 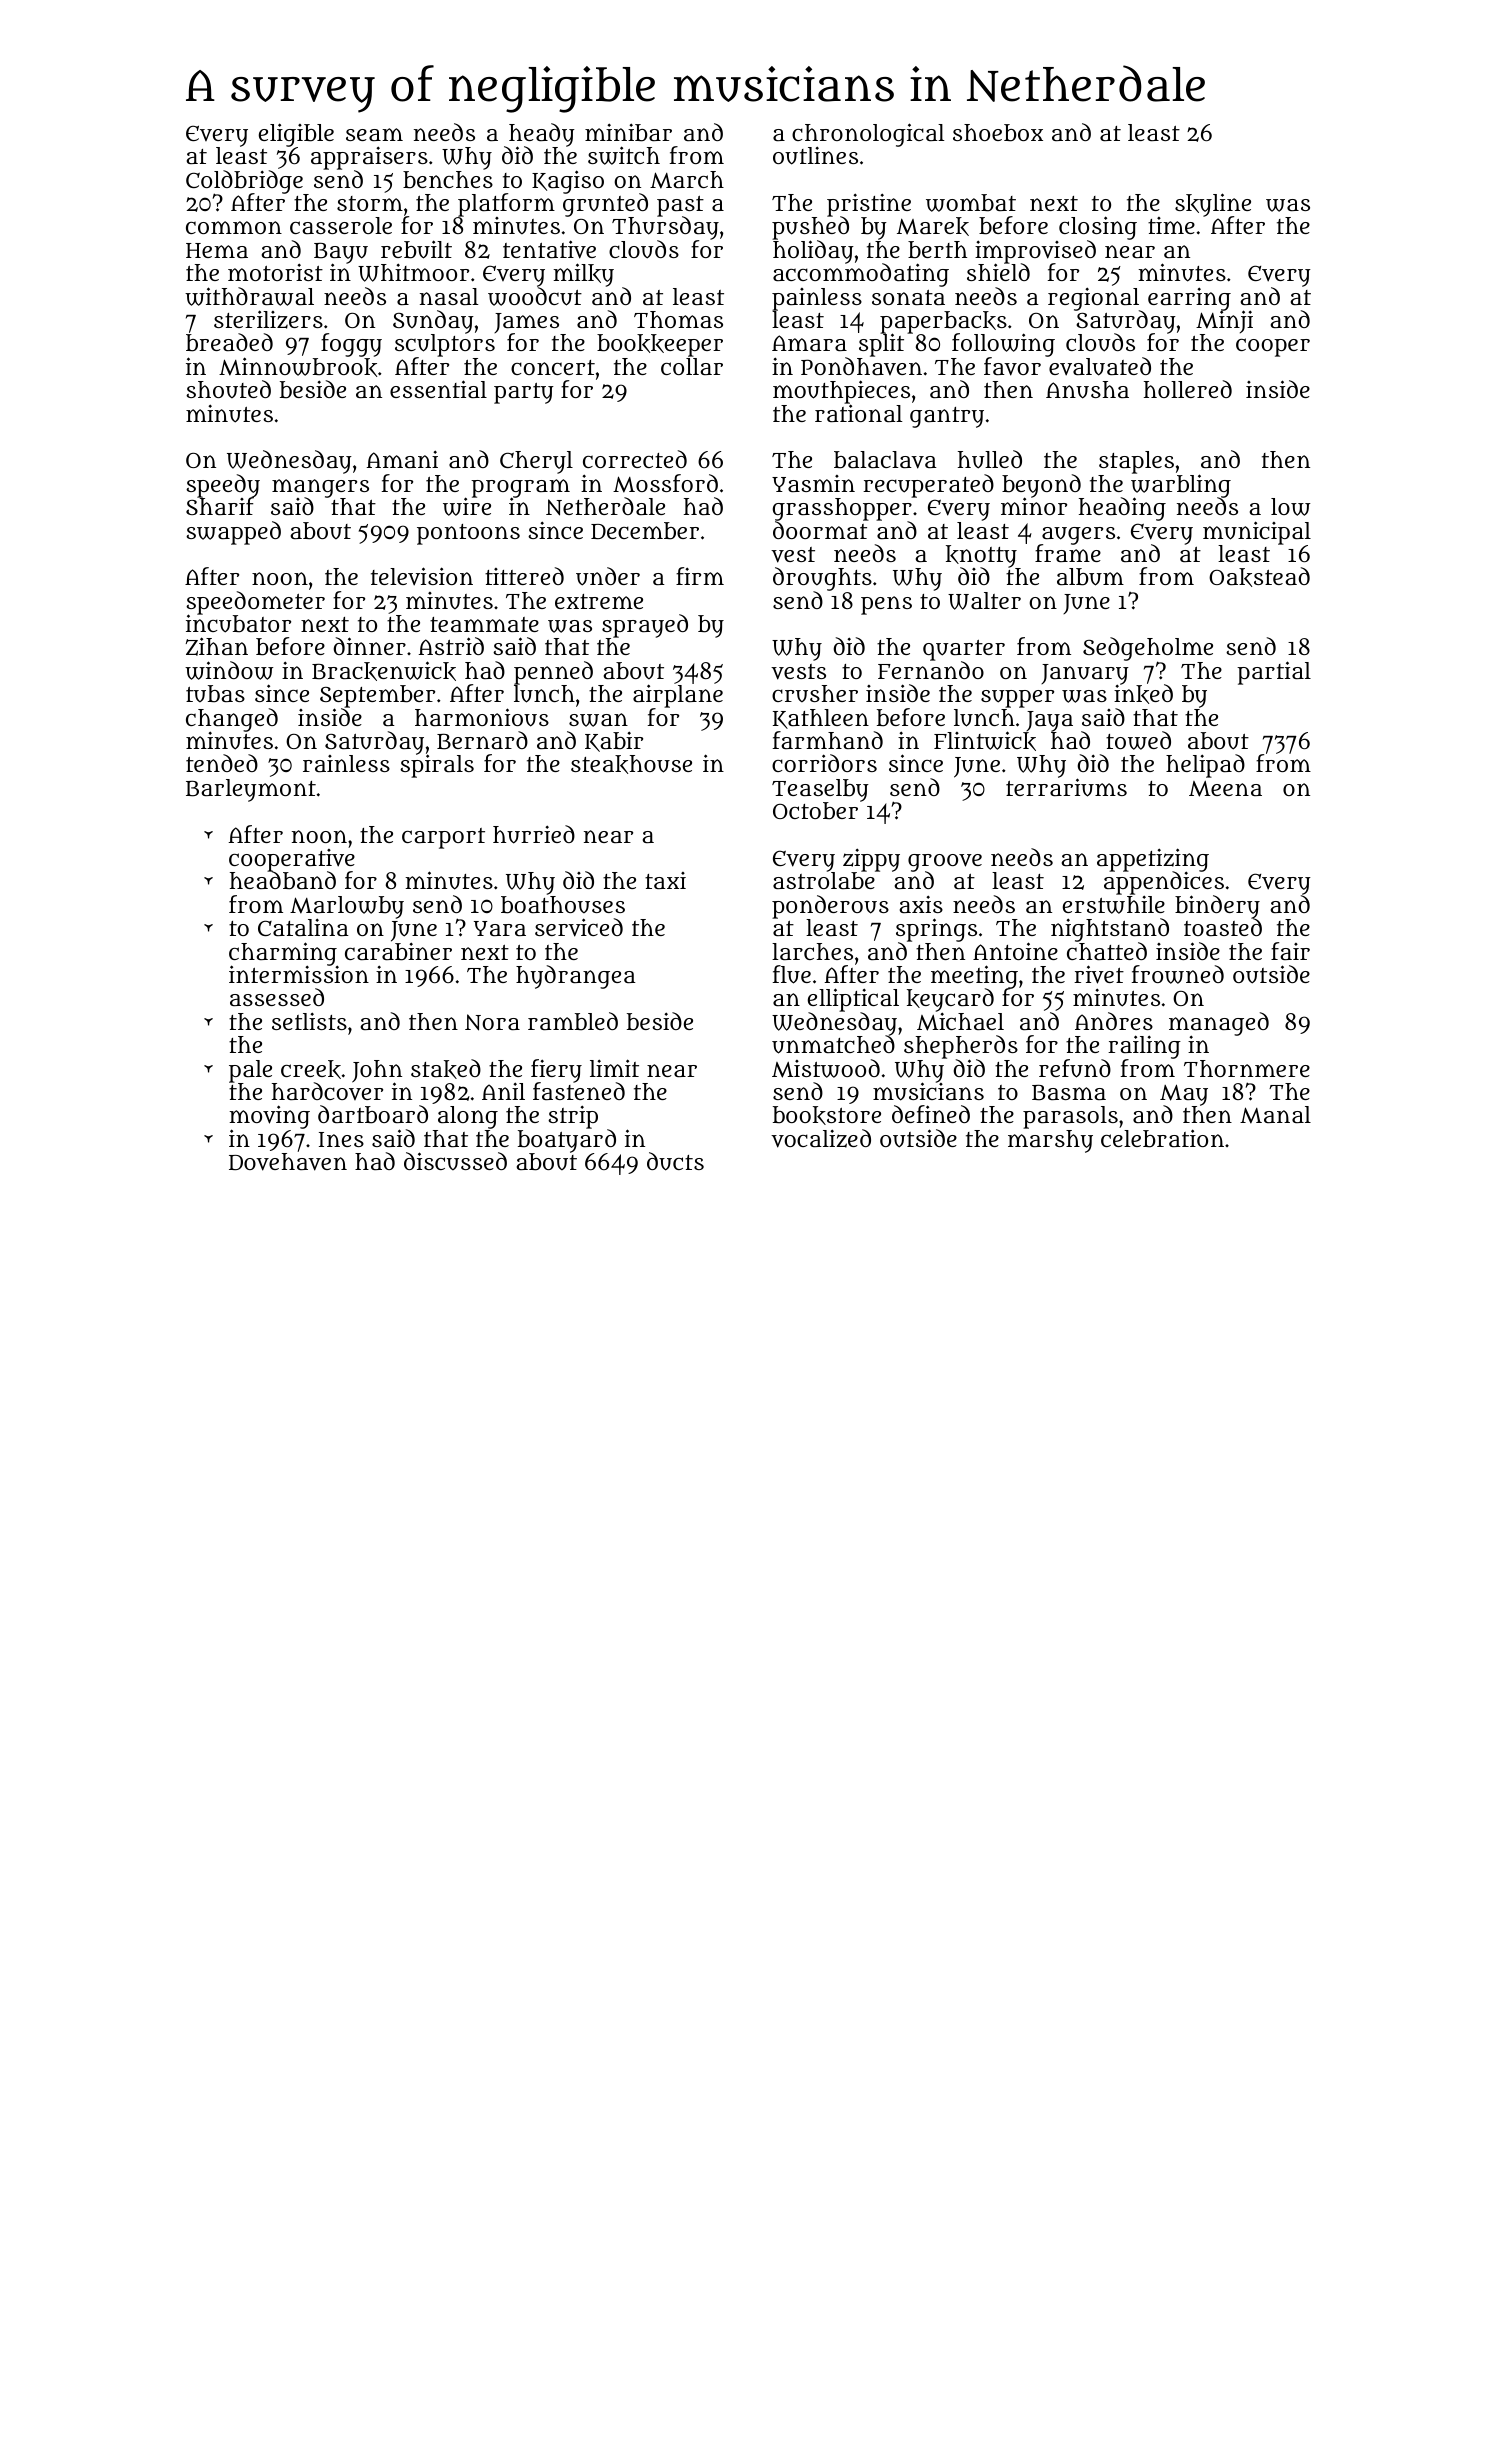 What do you see at coordinates (296, 135) in the screenshot?
I see `eligible` at bounding box center [296, 135].
